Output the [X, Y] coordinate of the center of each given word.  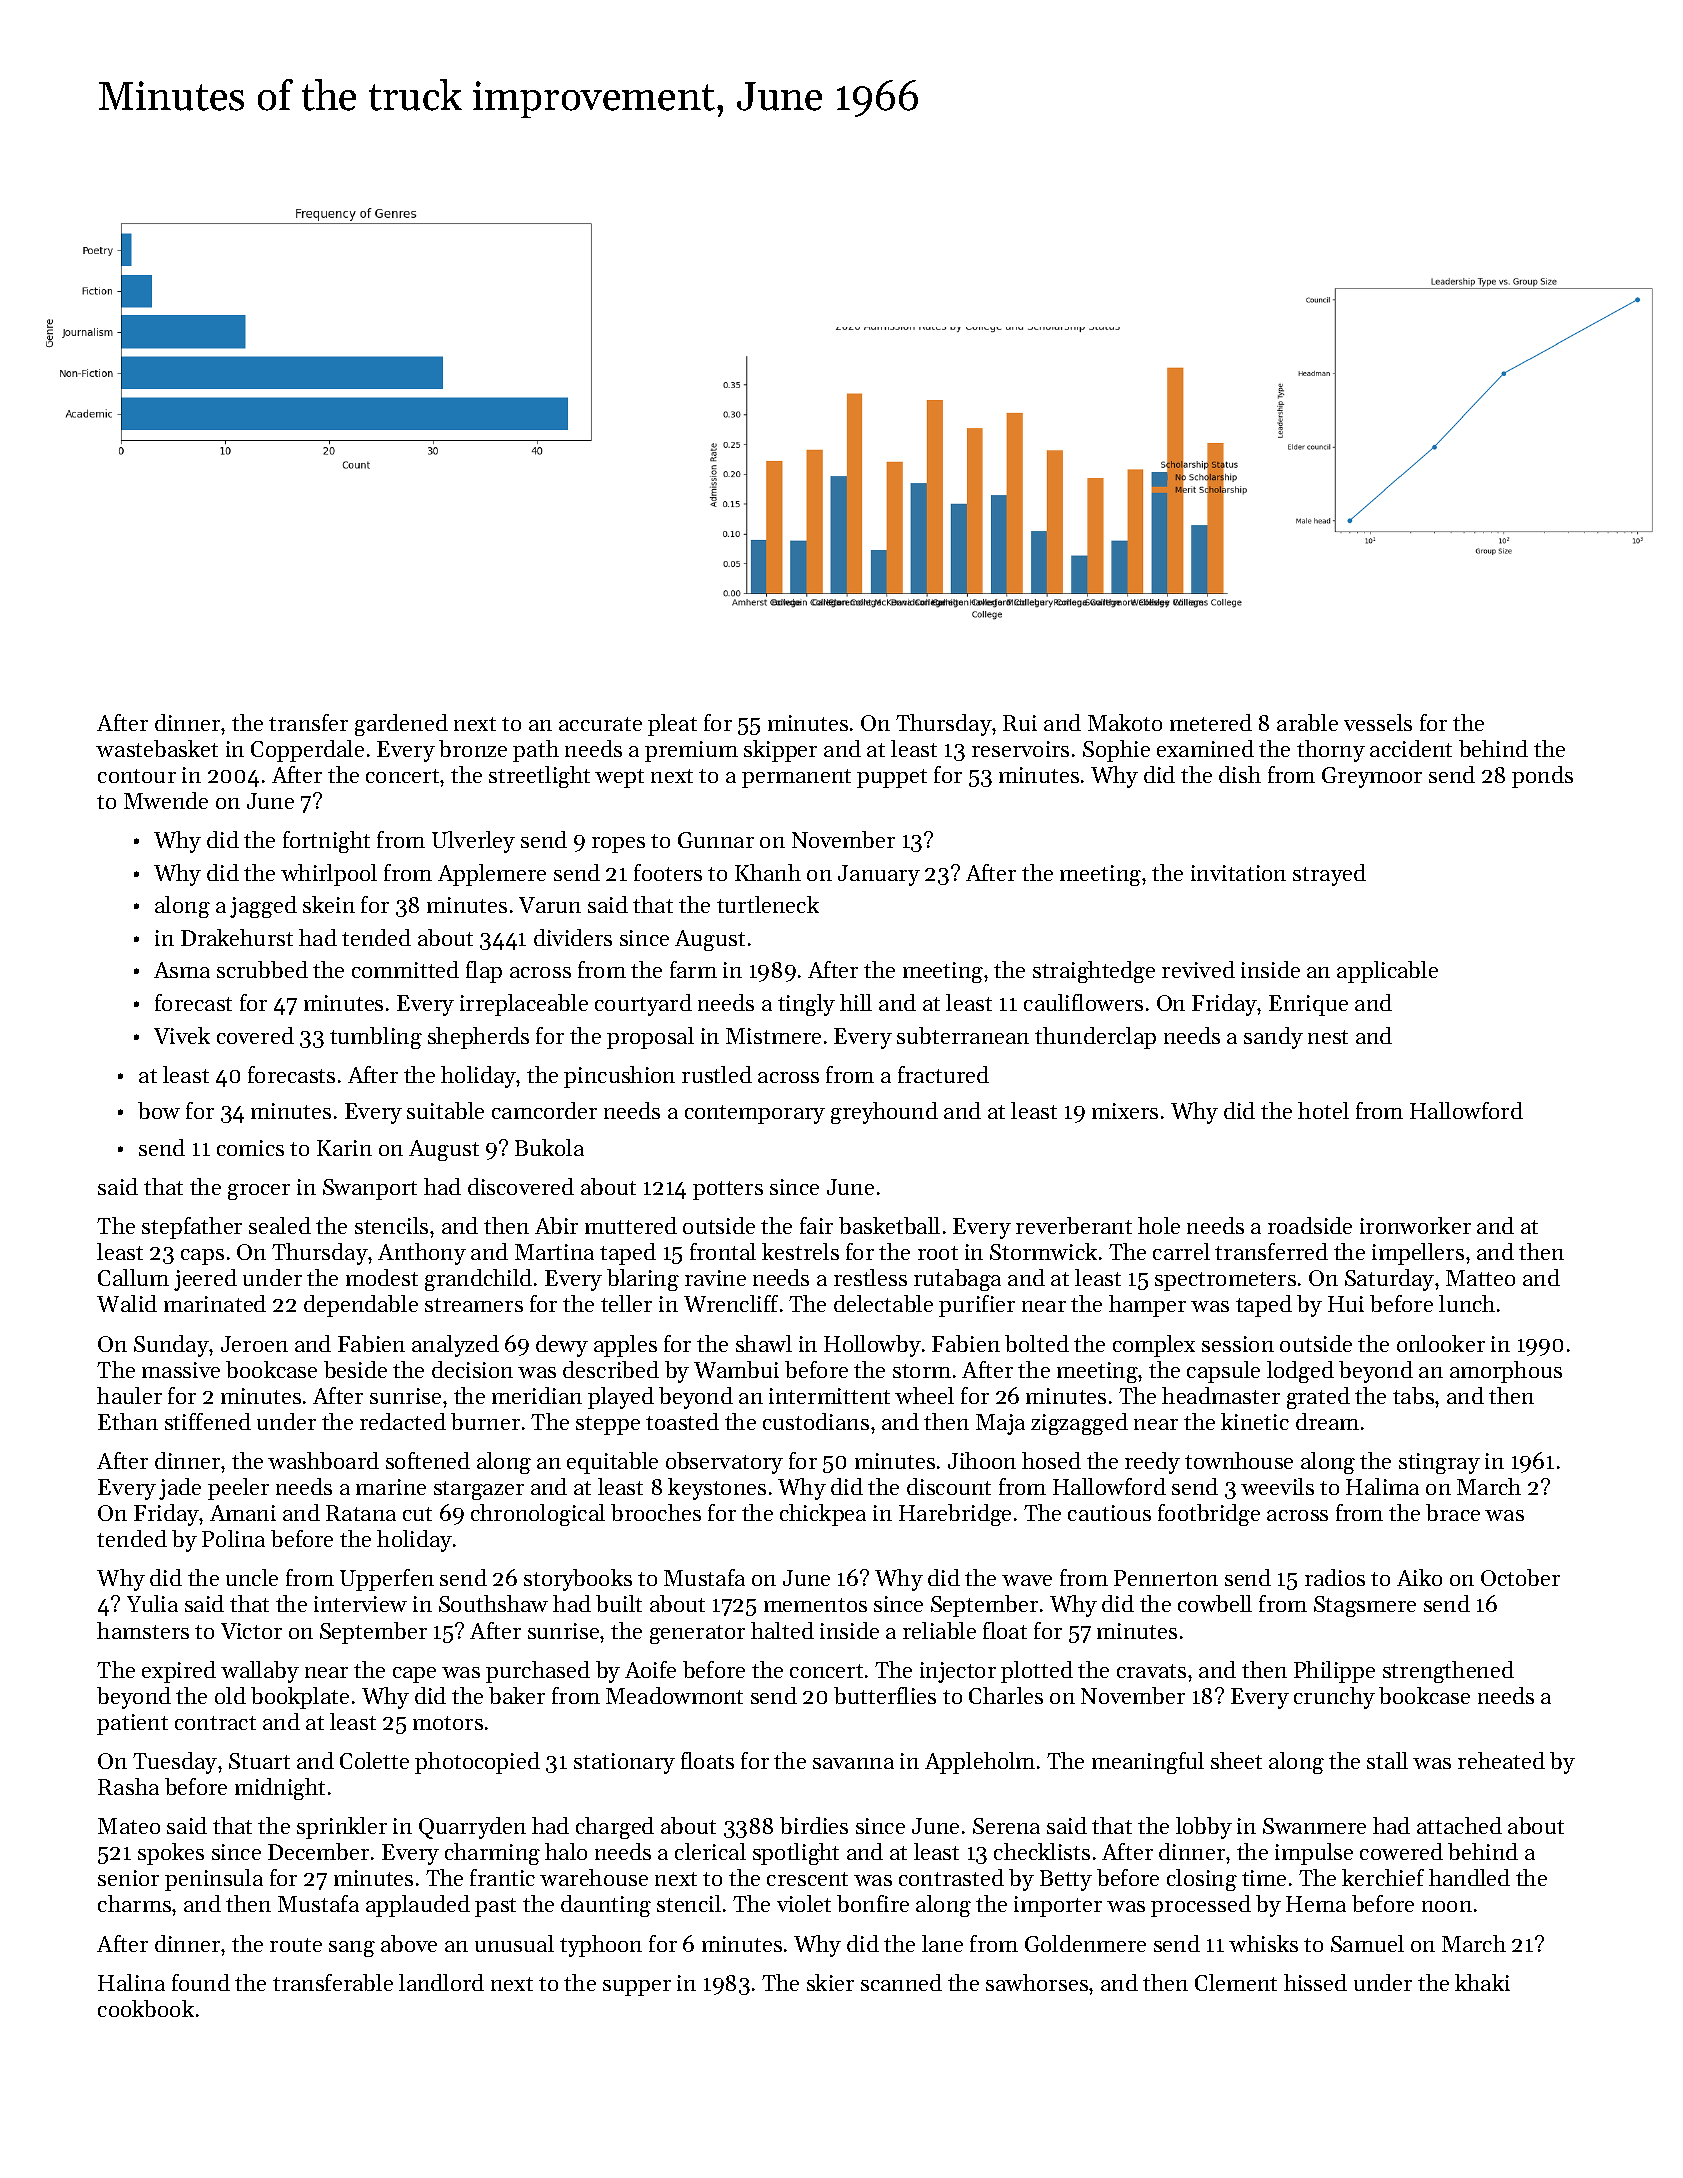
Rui [1020, 723]
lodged [1300, 1372]
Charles [1006, 1695]
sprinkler [342, 1828]
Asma [182, 970]
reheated [1501, 1760]
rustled [717, 1074]
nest [1328, 1037]
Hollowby [872, 1346]
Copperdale [307, 751]
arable [1307, 722]
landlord [441, 1982]
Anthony [422, 1254]
